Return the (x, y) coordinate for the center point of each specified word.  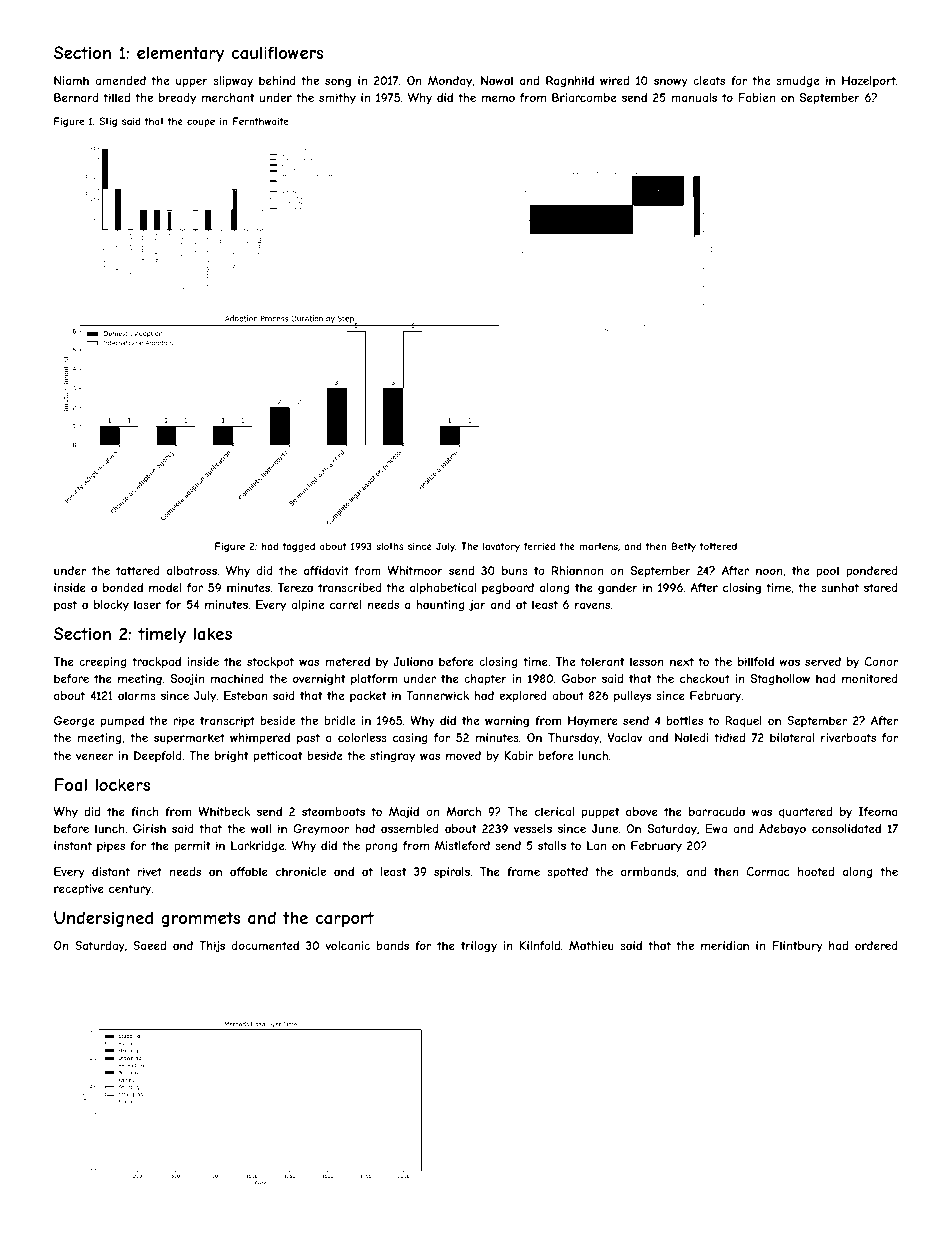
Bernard (76, 97)
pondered (872, 572)
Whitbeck (224, 811)
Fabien (756, 97)
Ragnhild (570, 82)
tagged (299, 547)
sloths (390, 546)
